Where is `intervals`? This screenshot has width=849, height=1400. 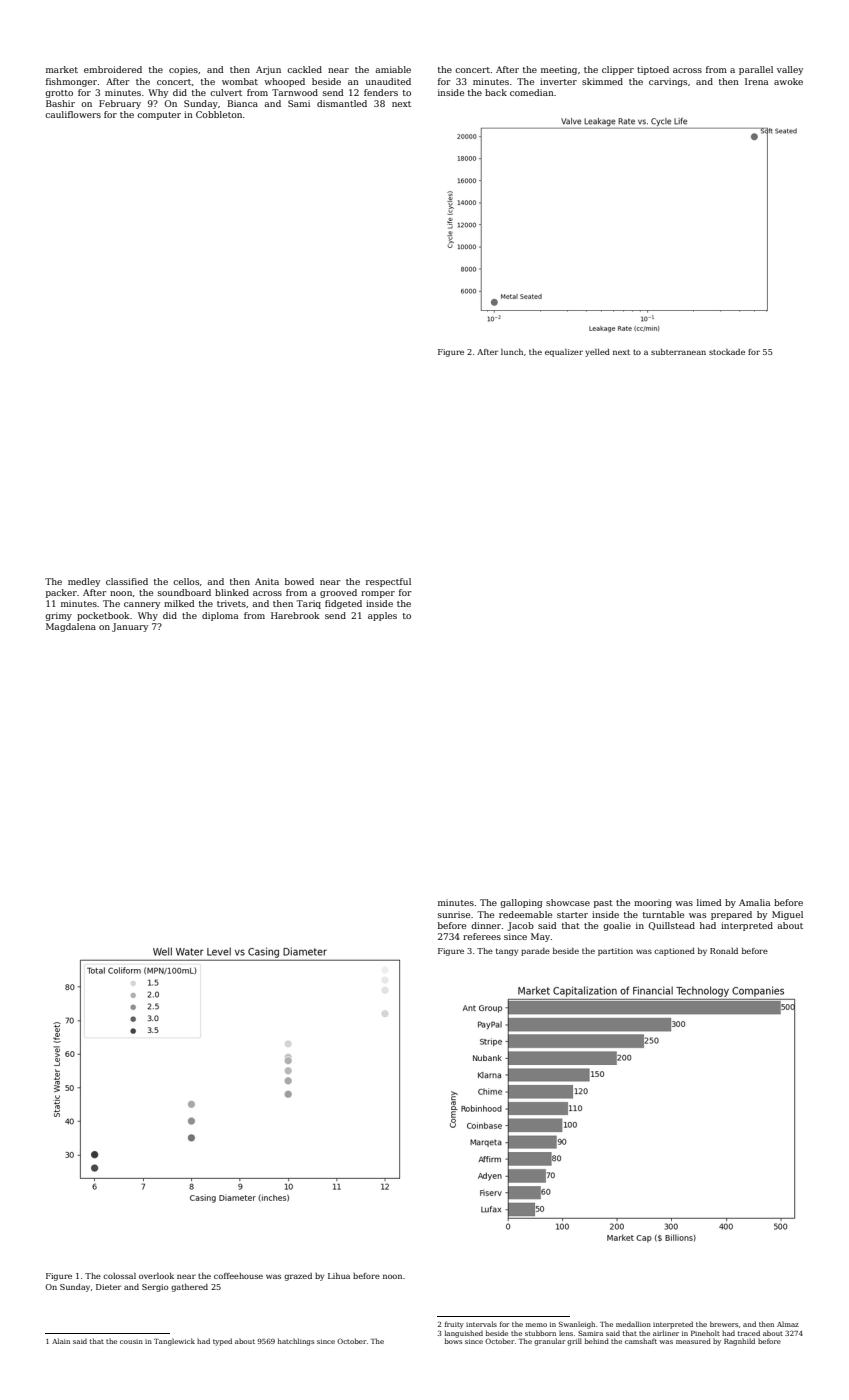
intervals is located at coordinates (481, 1324).
